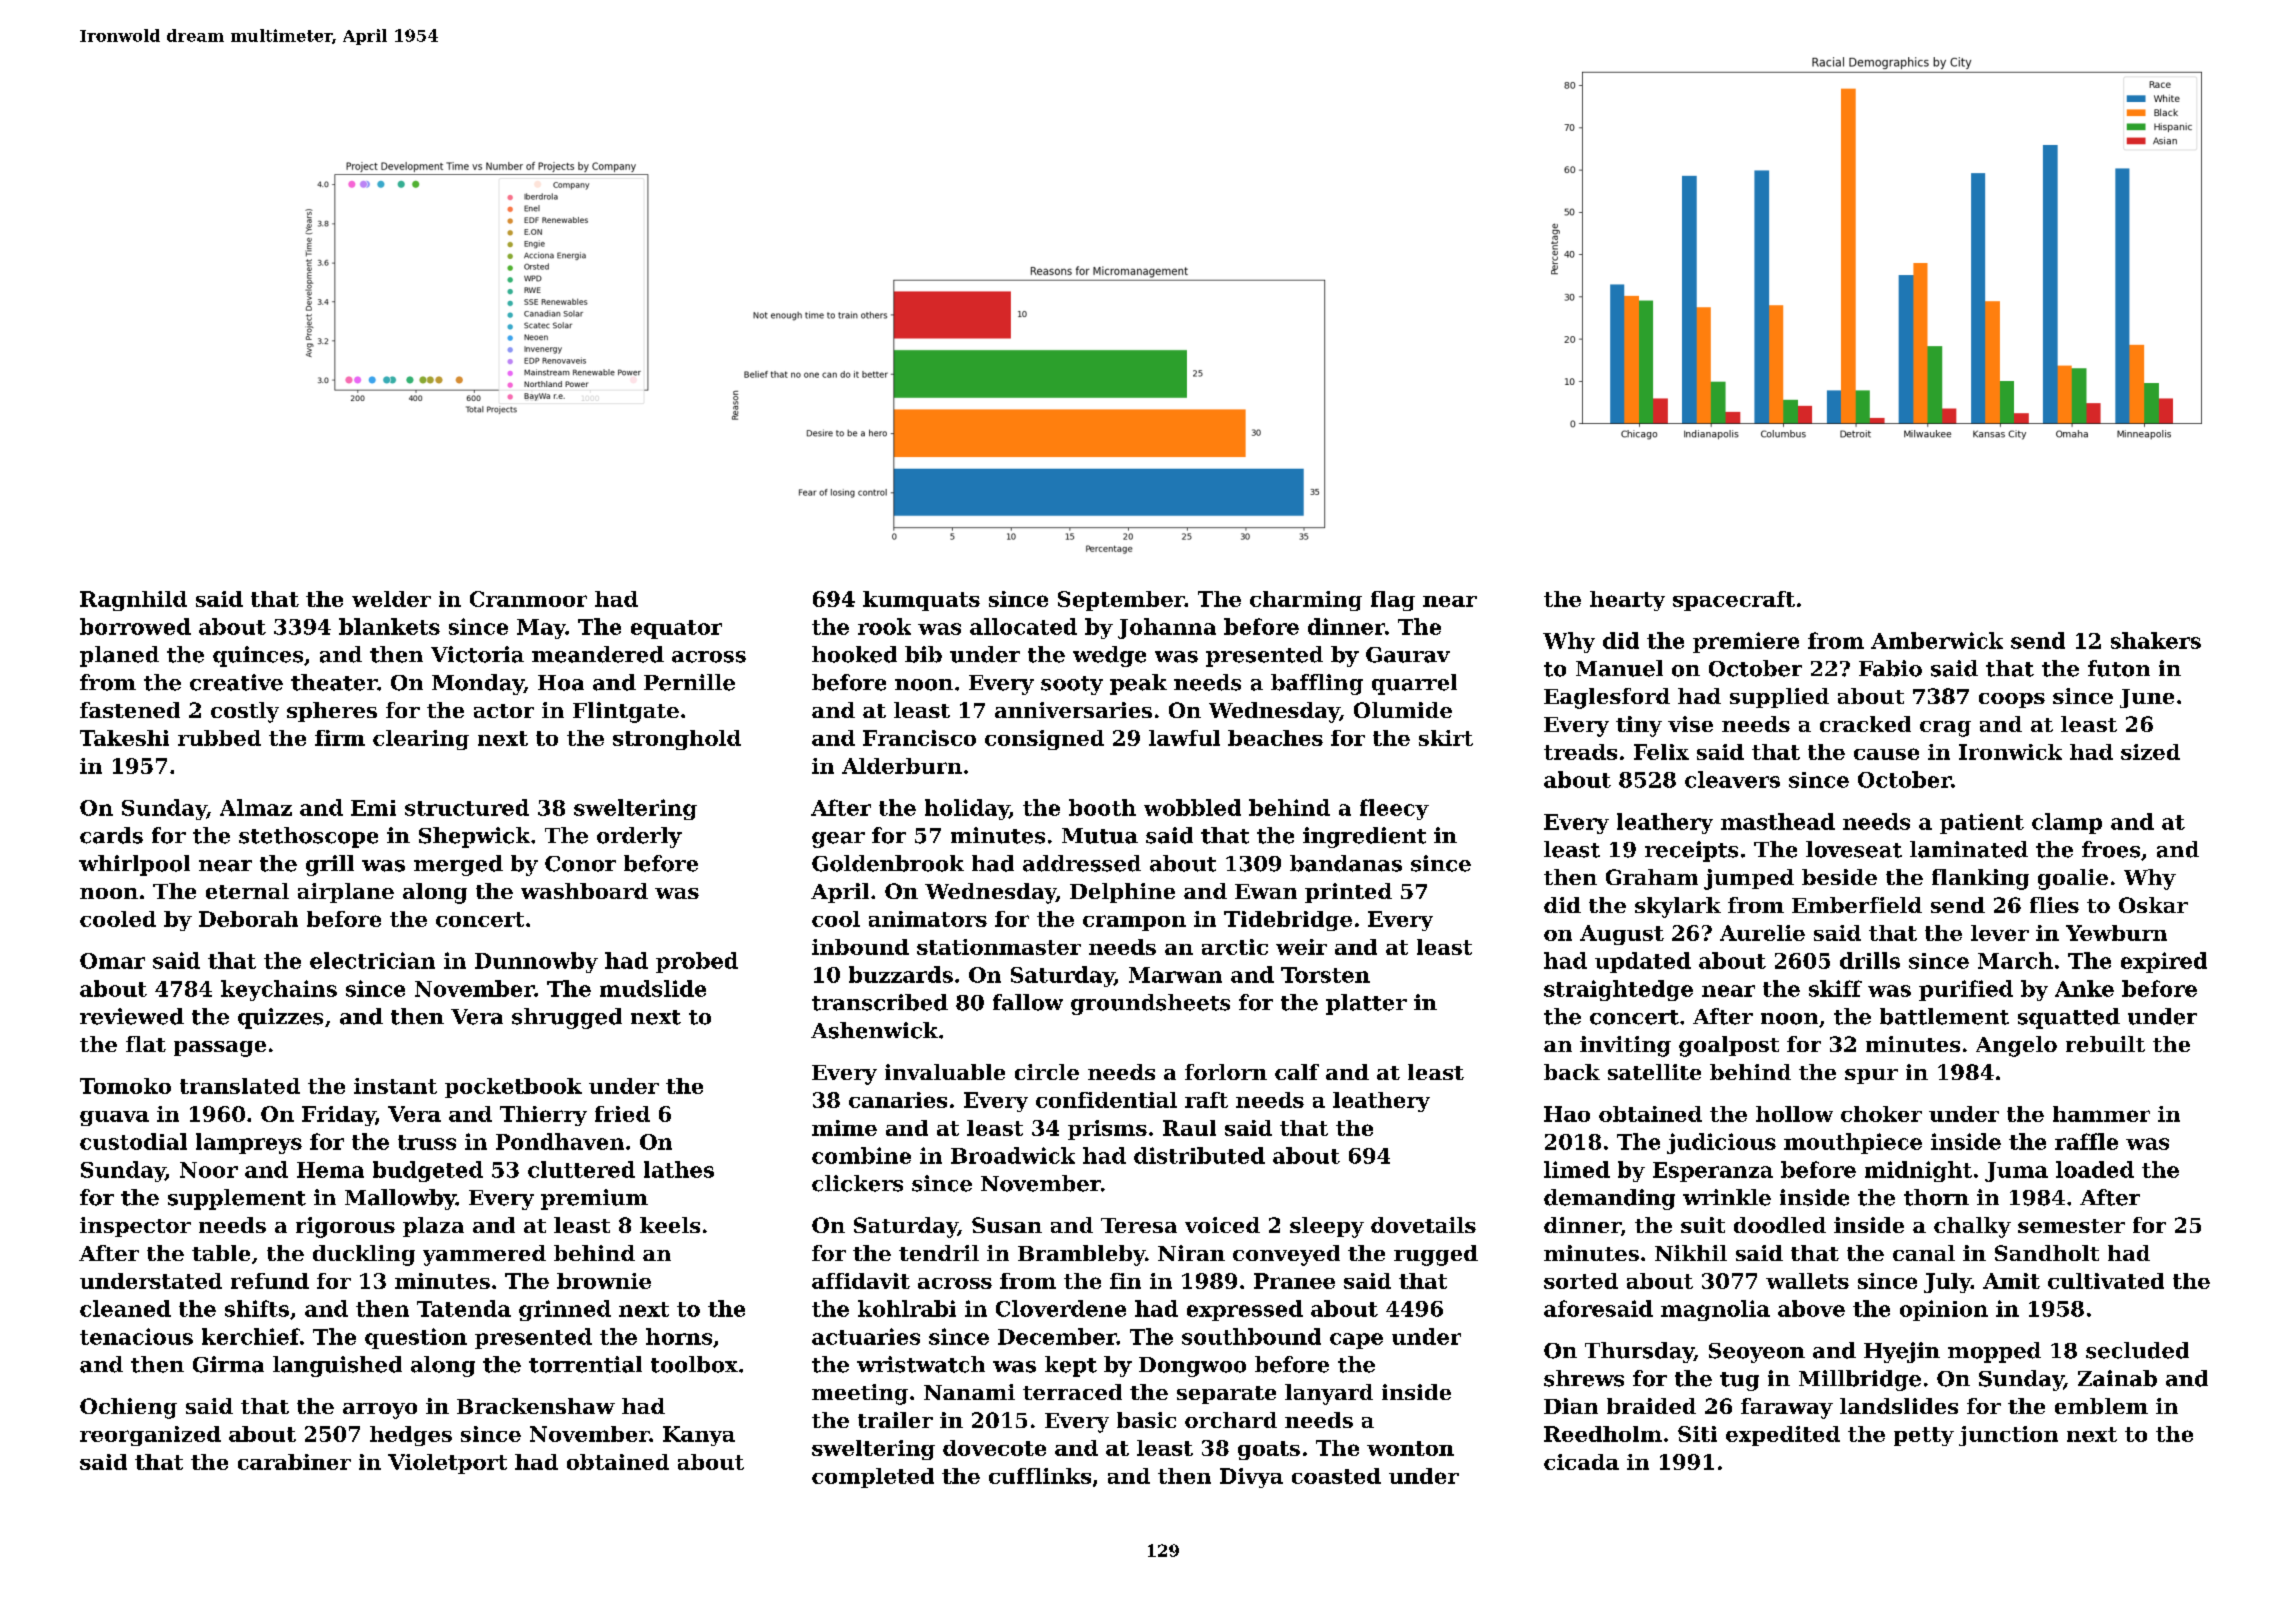 Image resolution: width=2292 pixels, height=1620 pixels. Describe the element at coordinates (433, 1227) in the image. I see `plaza` at that location.
